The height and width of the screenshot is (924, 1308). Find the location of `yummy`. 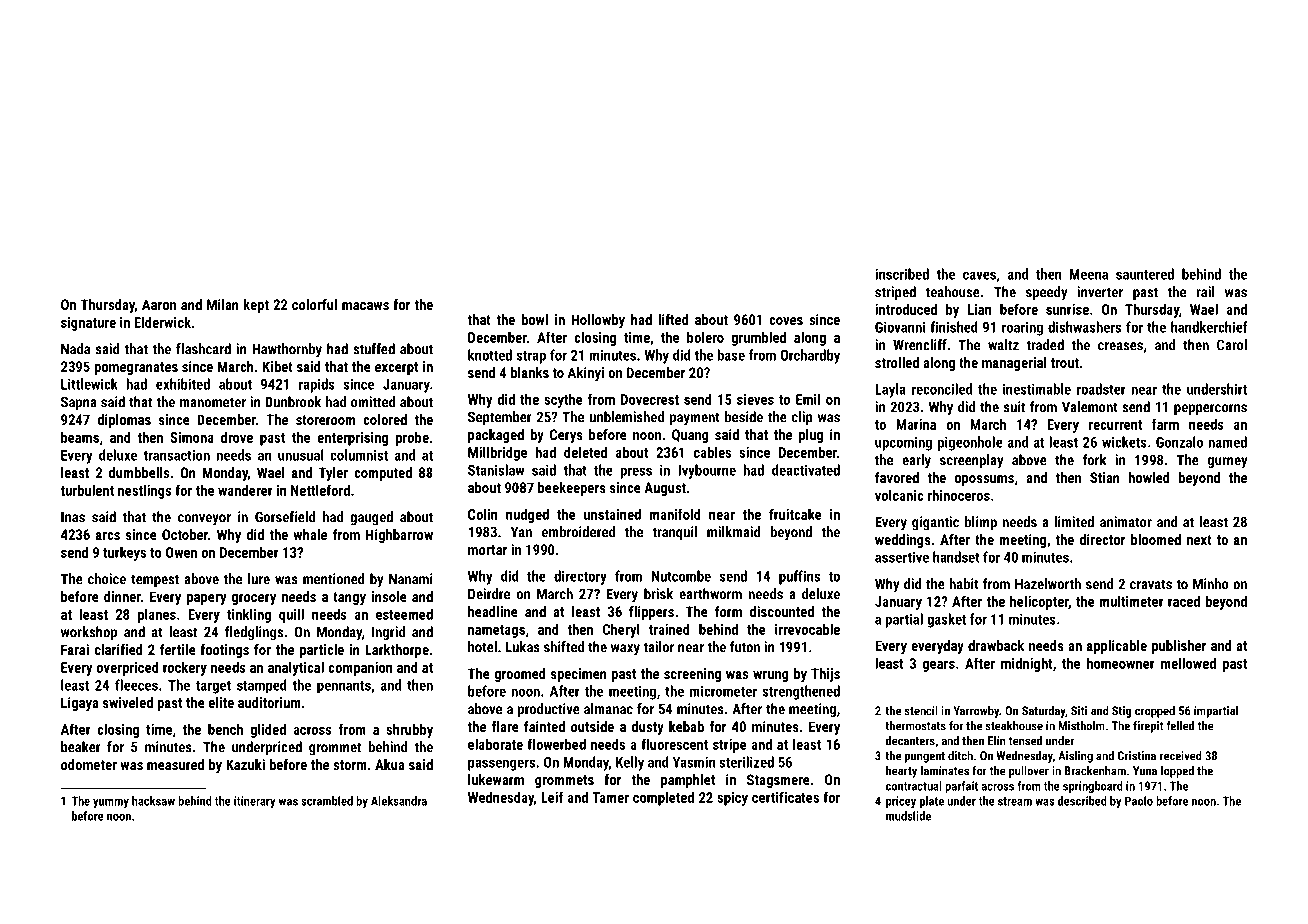

yummy is located at coordinates (111, 803).
